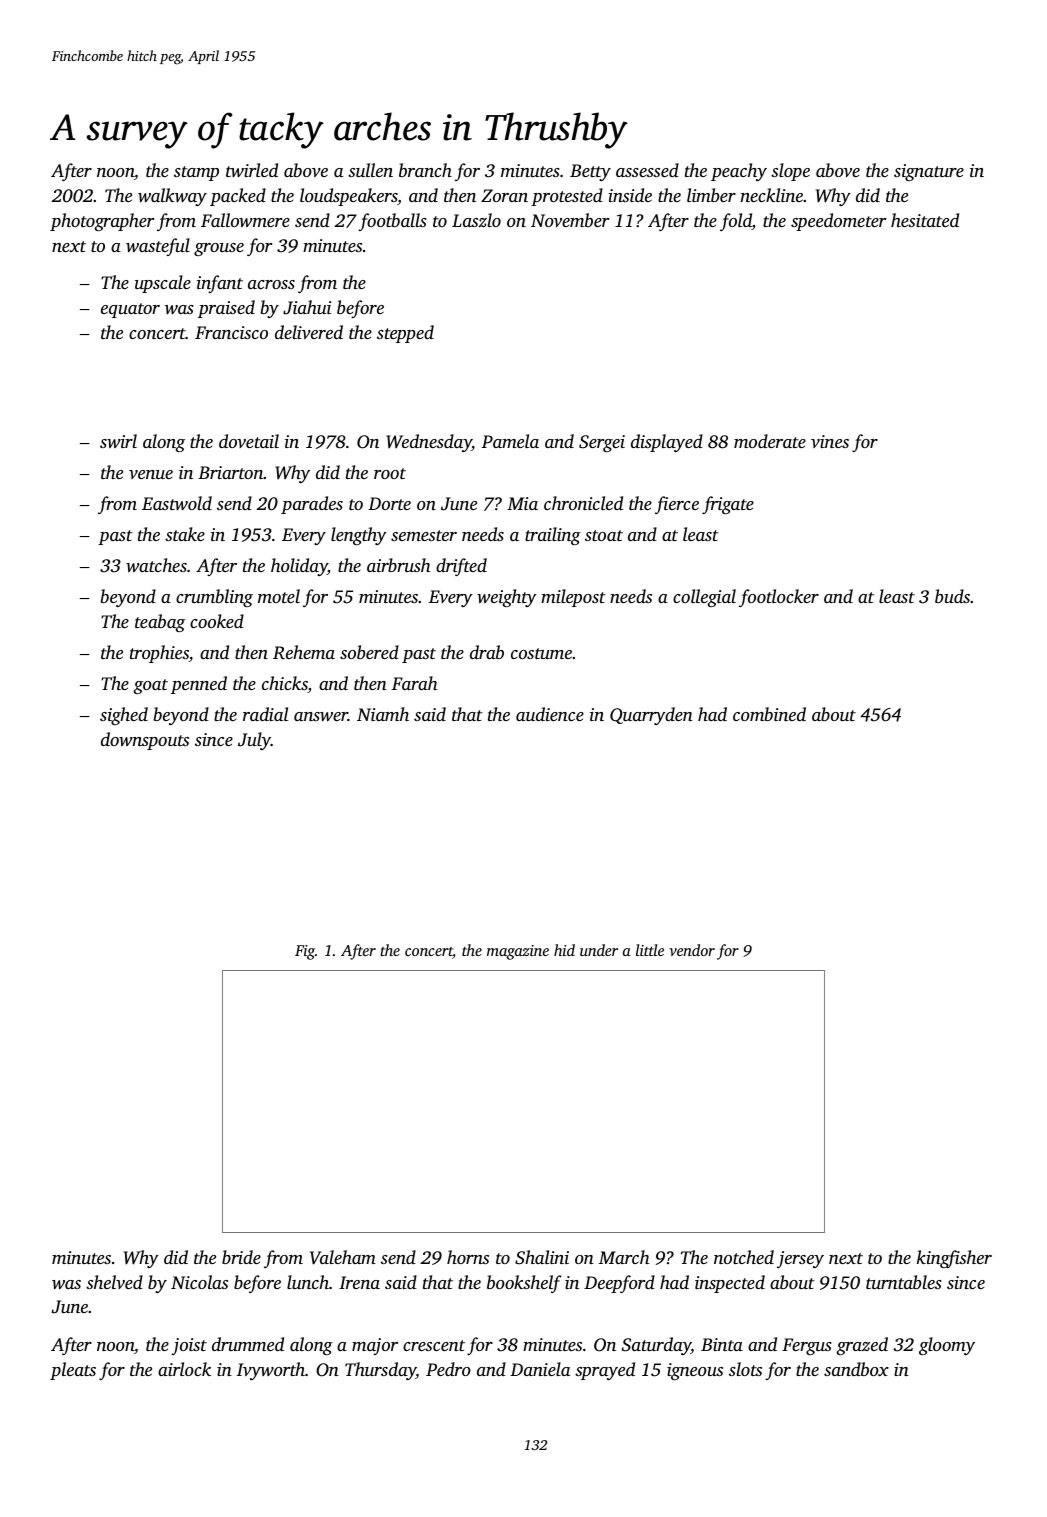 This document has width=1047, height=1517. What do you see at coordinates (952, 596) in the document?
I see `buds` at bounding box center [952, 596].
